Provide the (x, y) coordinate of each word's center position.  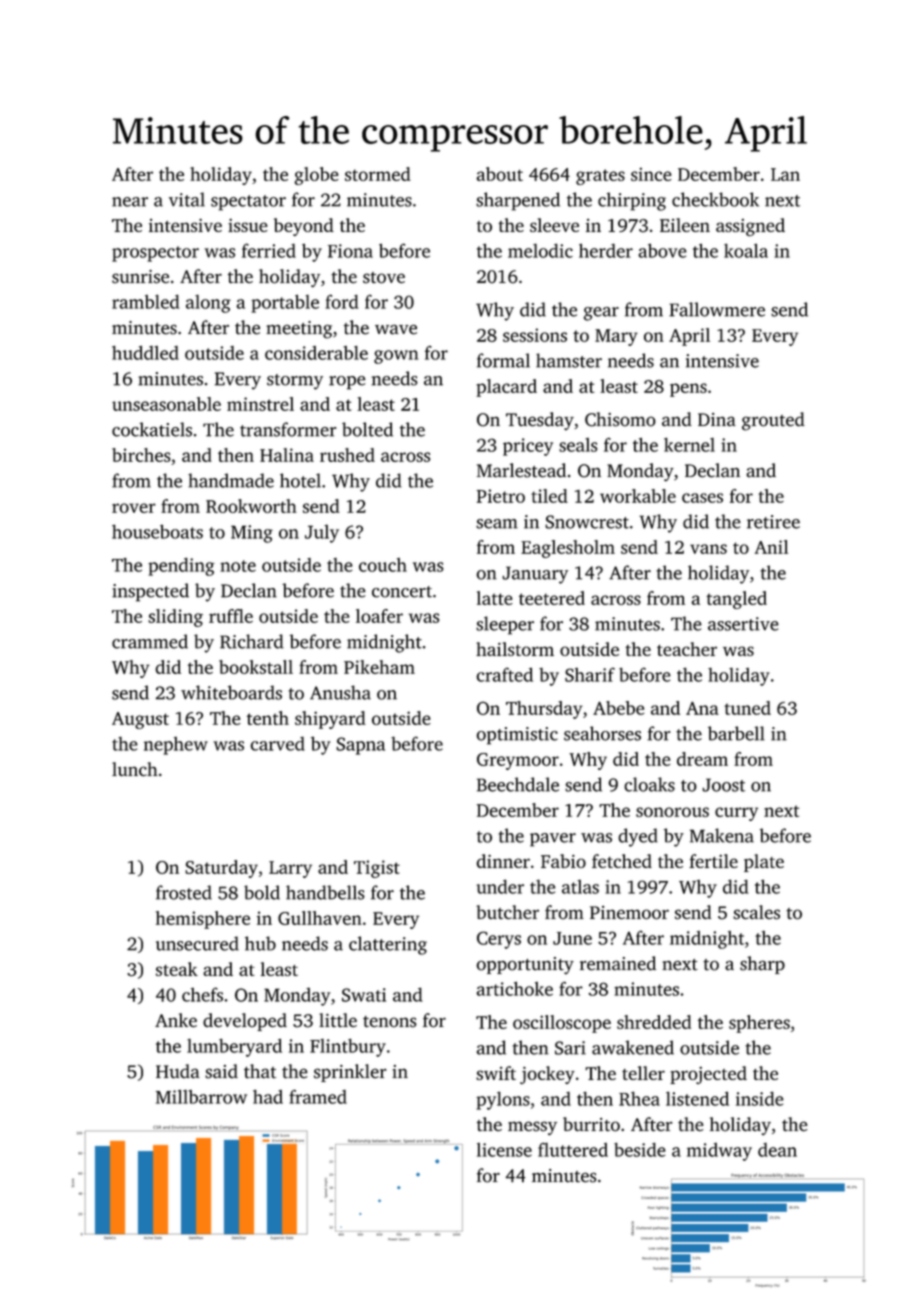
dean (777, 1150)
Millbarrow (201, 1097)
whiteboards (231, 692)
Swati (364, 995)
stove (384, 278)
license (504, 1150)
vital (187, 199)
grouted (773, 421)
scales (756, 912)
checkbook (715, 199)
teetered (552, 598)
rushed (347, 455)
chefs (202, 994)
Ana (702, 708)
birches (141, 455)
